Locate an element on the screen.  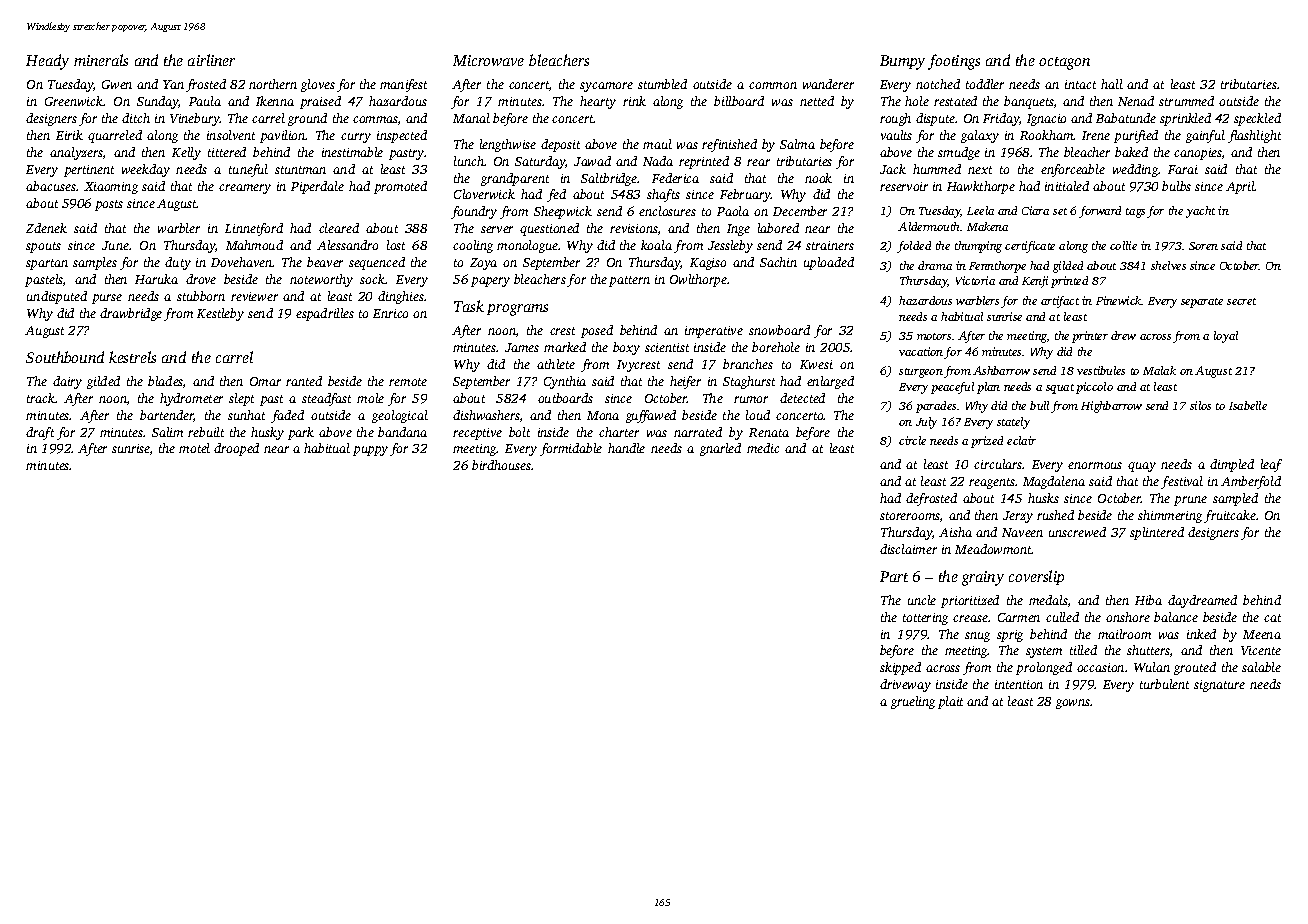
plait is located at coordinates (950, 702).
